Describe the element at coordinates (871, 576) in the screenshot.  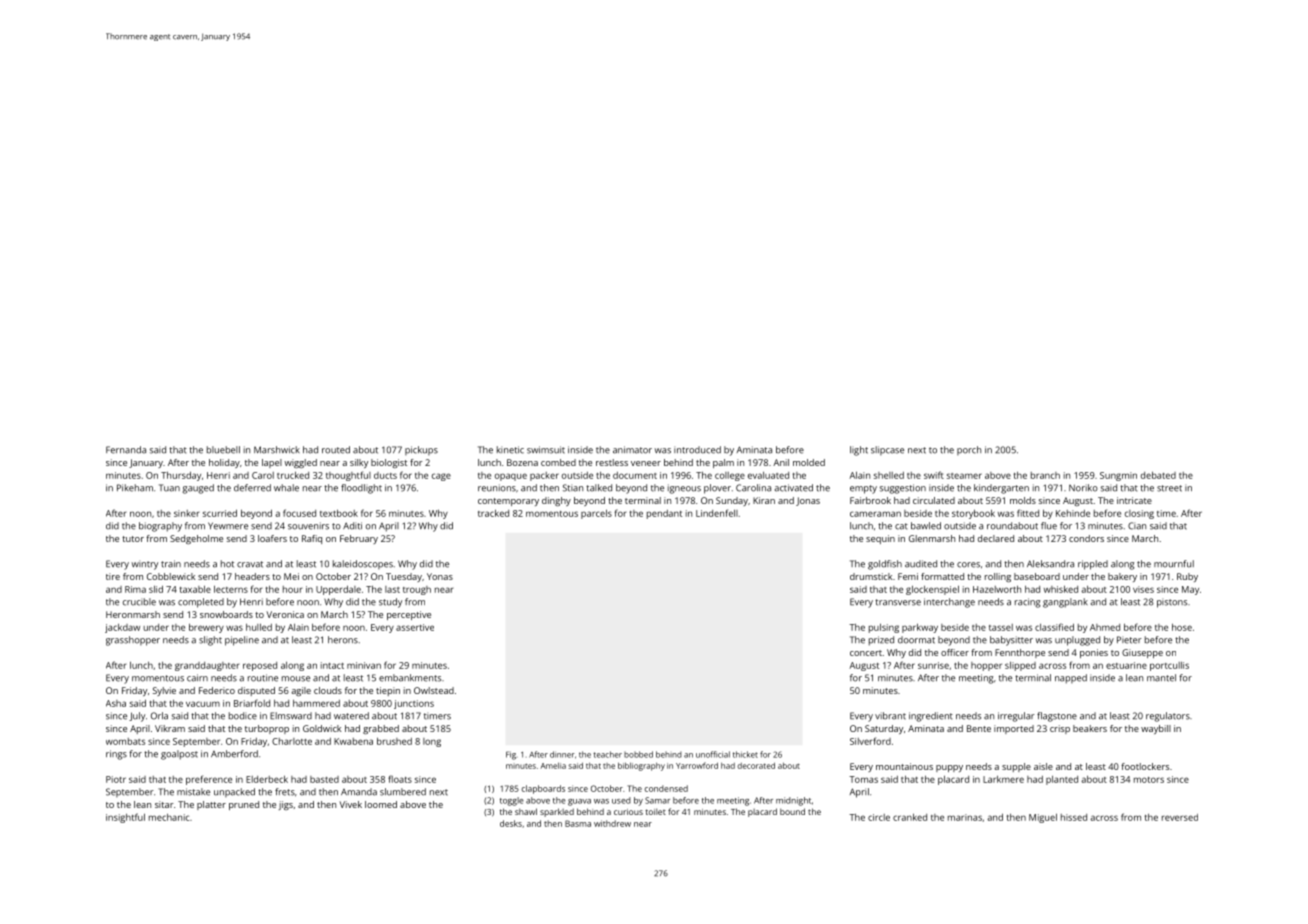
I see `drumstick` at that location.
